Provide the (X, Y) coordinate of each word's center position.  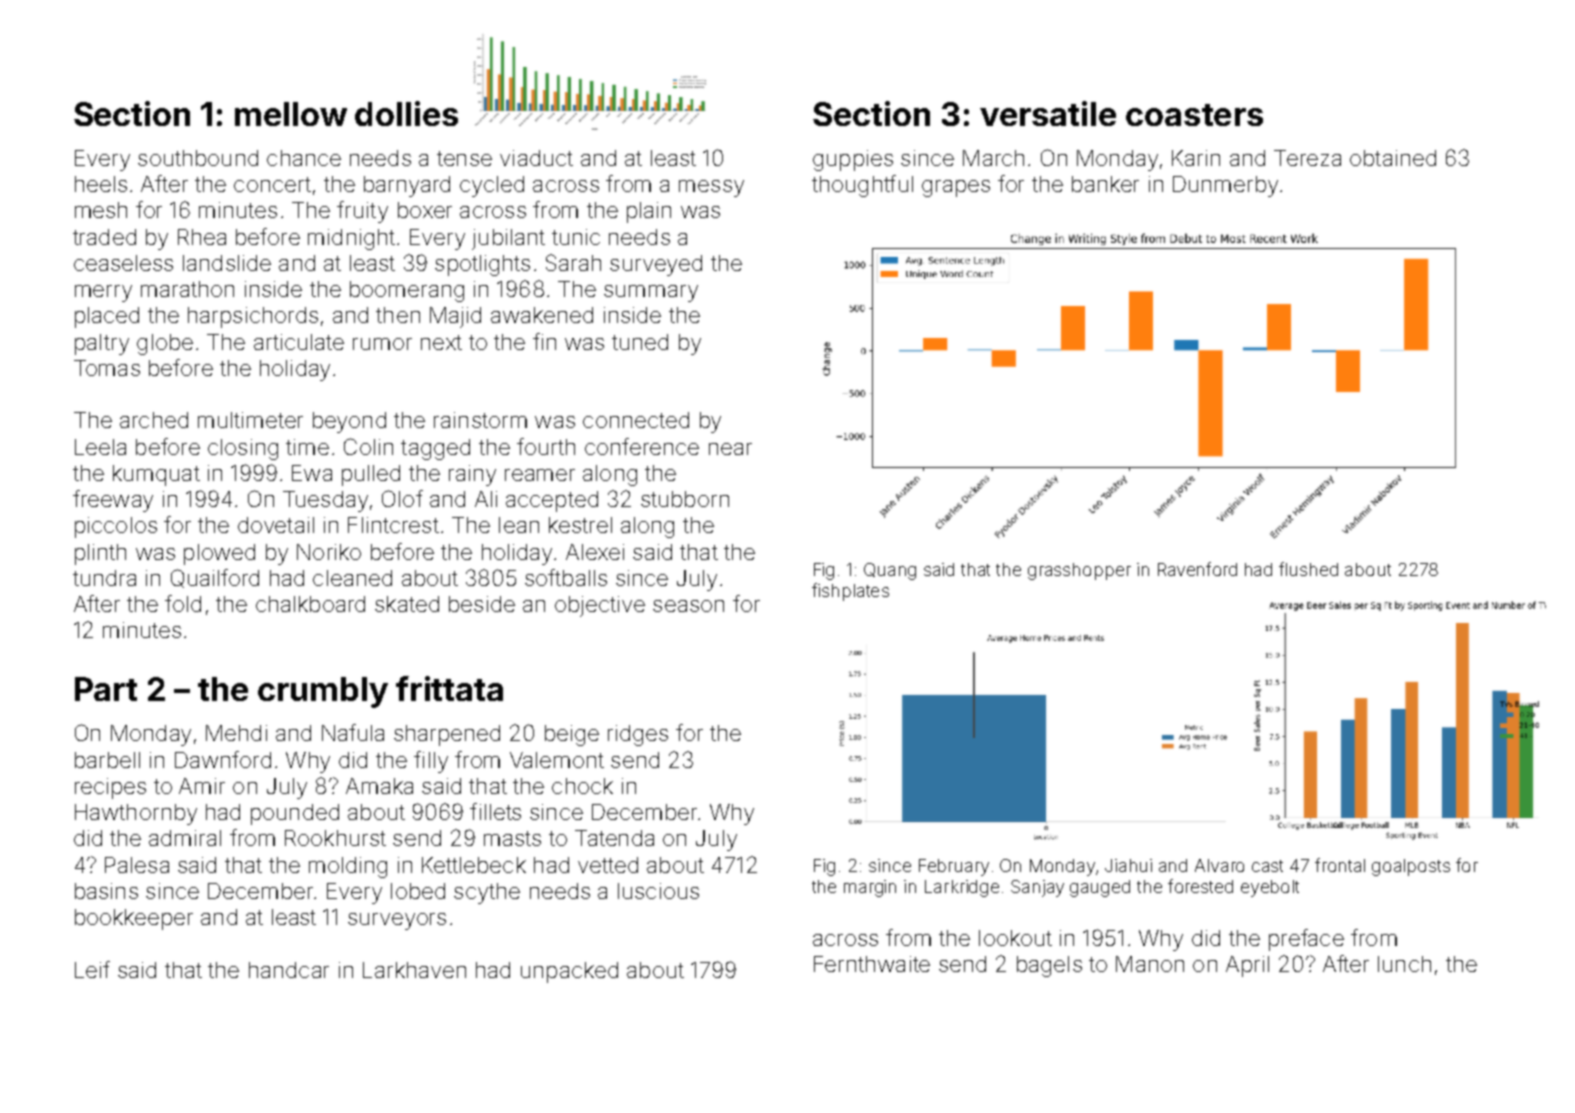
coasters (1194, 115)
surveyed (656, 265)
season (688, 606)
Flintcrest (393, 525)
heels (101, 184)
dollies (406, 113)
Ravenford (1197, 569)
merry (103, 293)
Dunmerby (1225, 186)
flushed (1308, 569)
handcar (289, 970)
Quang (890, 571)
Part (106, 689)
